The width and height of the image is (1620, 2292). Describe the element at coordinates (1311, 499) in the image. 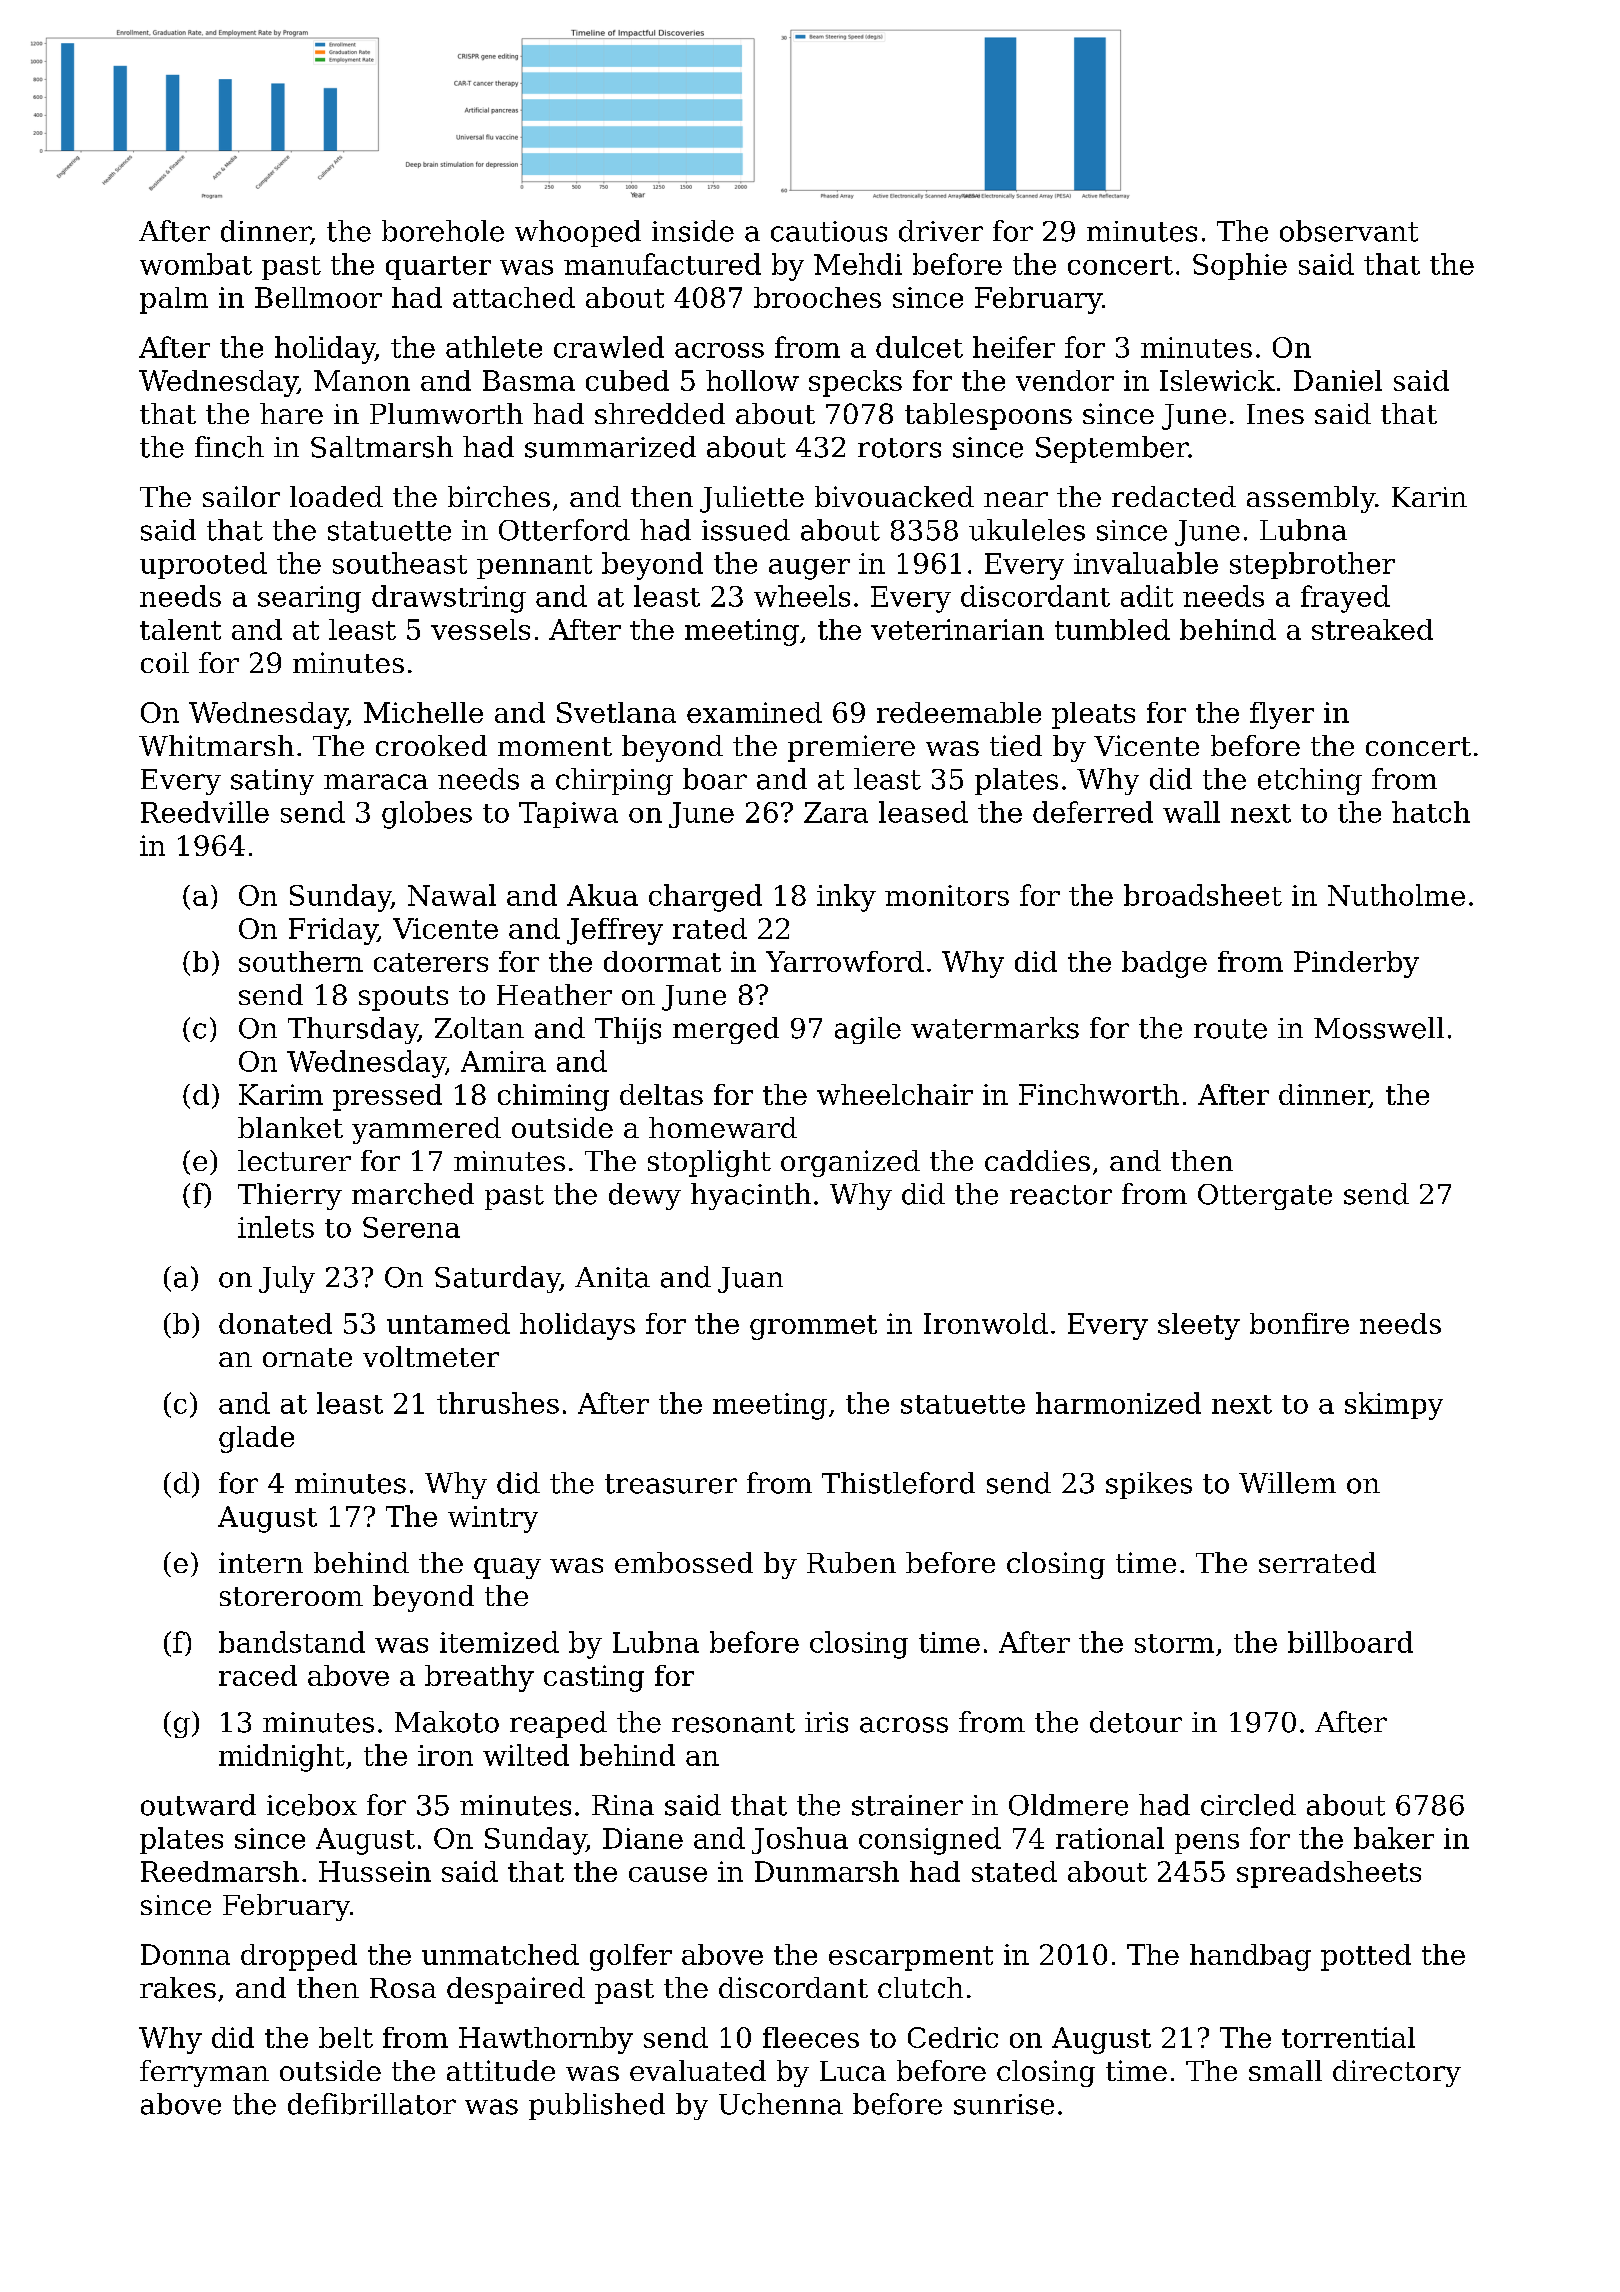

I see `assembly` at that location.
